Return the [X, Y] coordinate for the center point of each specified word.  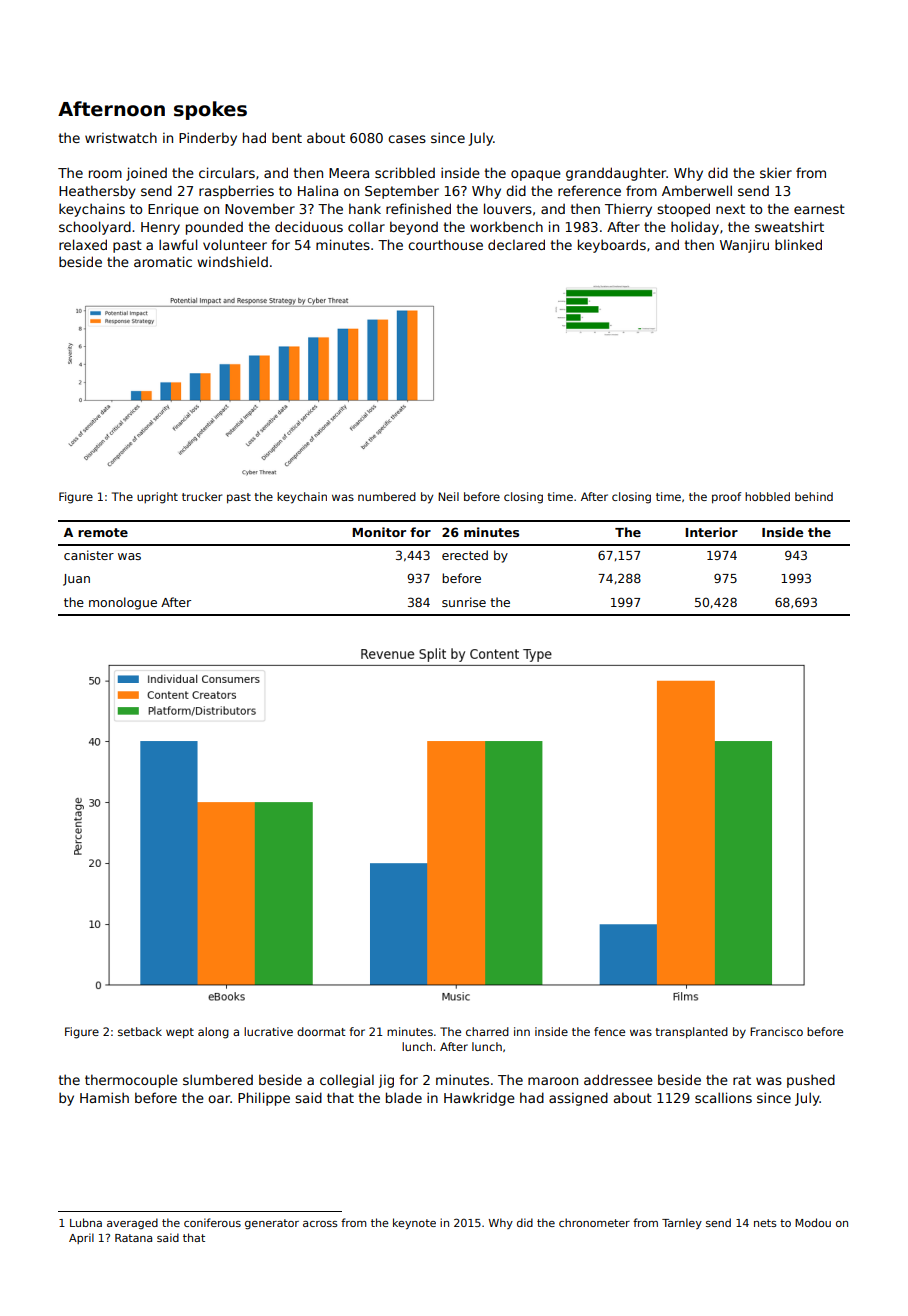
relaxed [83, 244]
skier [776, 172]
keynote [414, 1223]
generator [272, 1224]
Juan [76, 580]
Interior [711, 532]
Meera [349, 173]
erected [465, 555]
